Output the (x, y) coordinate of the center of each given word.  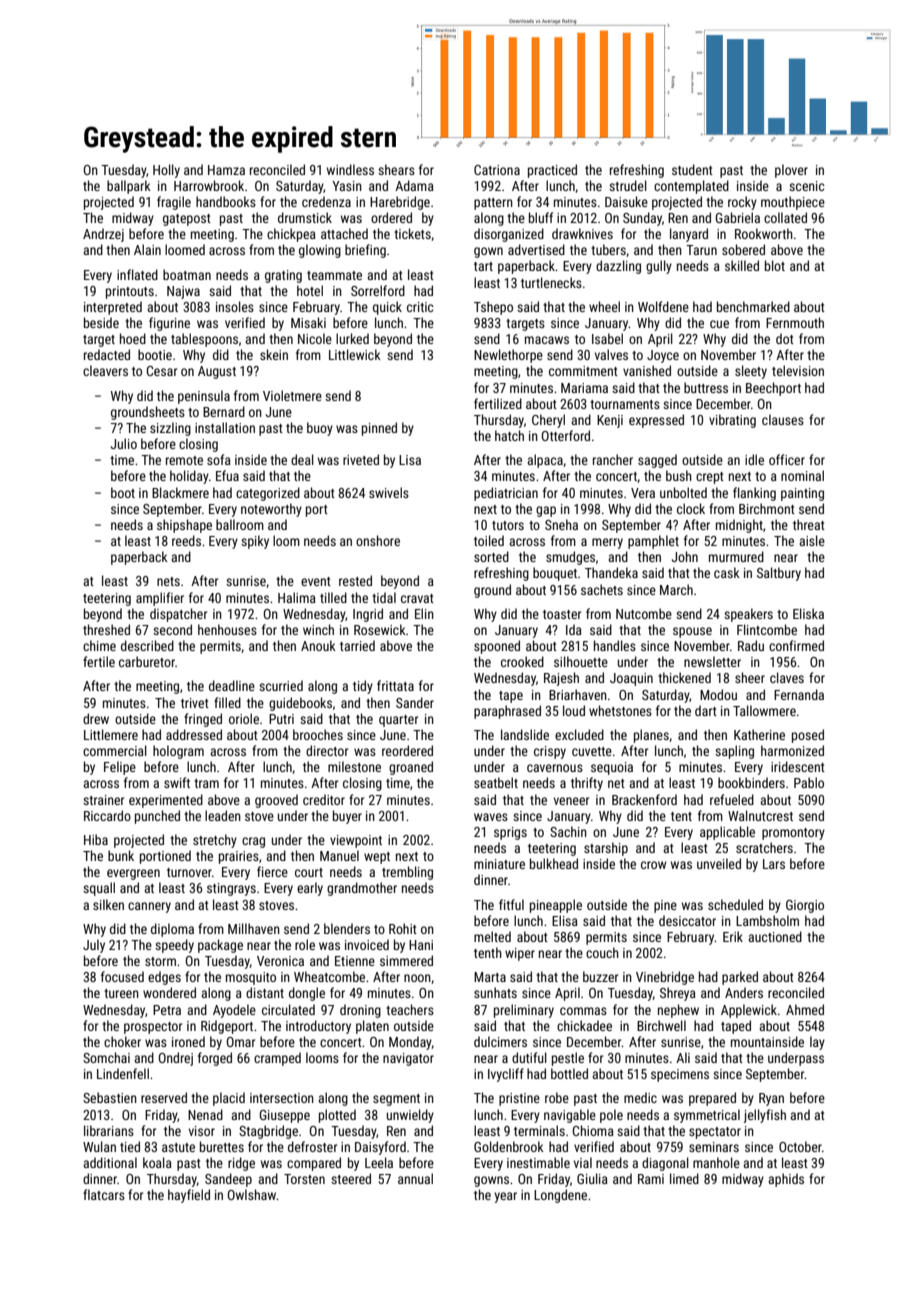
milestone (354, 766)
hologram (178, 752)
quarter (398, 721)
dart (706, 710)
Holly (166, 171)
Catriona (497, 170)
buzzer (600, 976)
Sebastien (110, 1097)
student (692, 169)
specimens (680, 1075)
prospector (153, 1028)
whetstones (620, 710)
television (798, 370)
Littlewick (355, 354)
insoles (235, 306)
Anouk (318, 645)
